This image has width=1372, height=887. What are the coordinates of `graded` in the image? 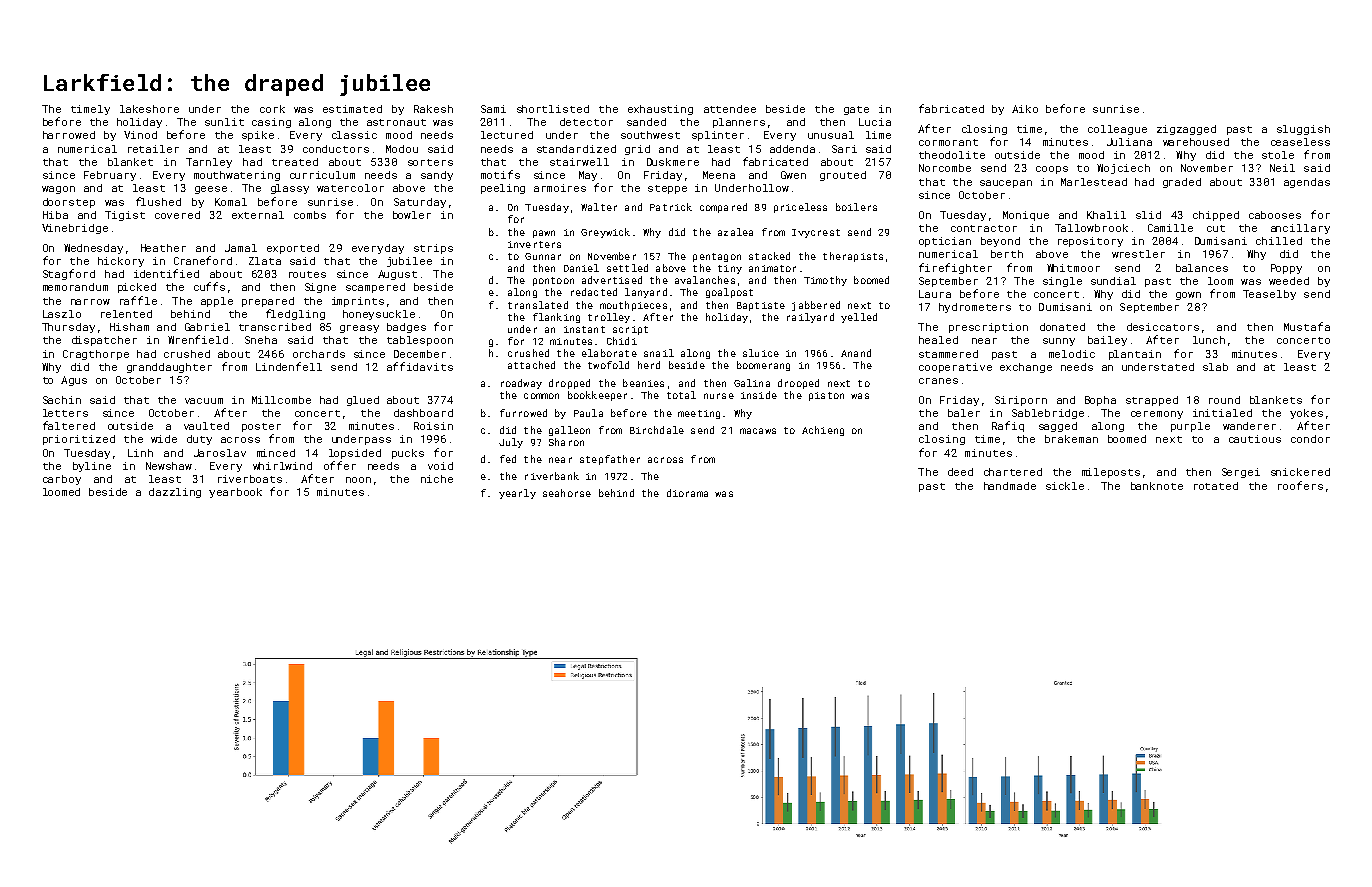 It's located at (1182, 183).
